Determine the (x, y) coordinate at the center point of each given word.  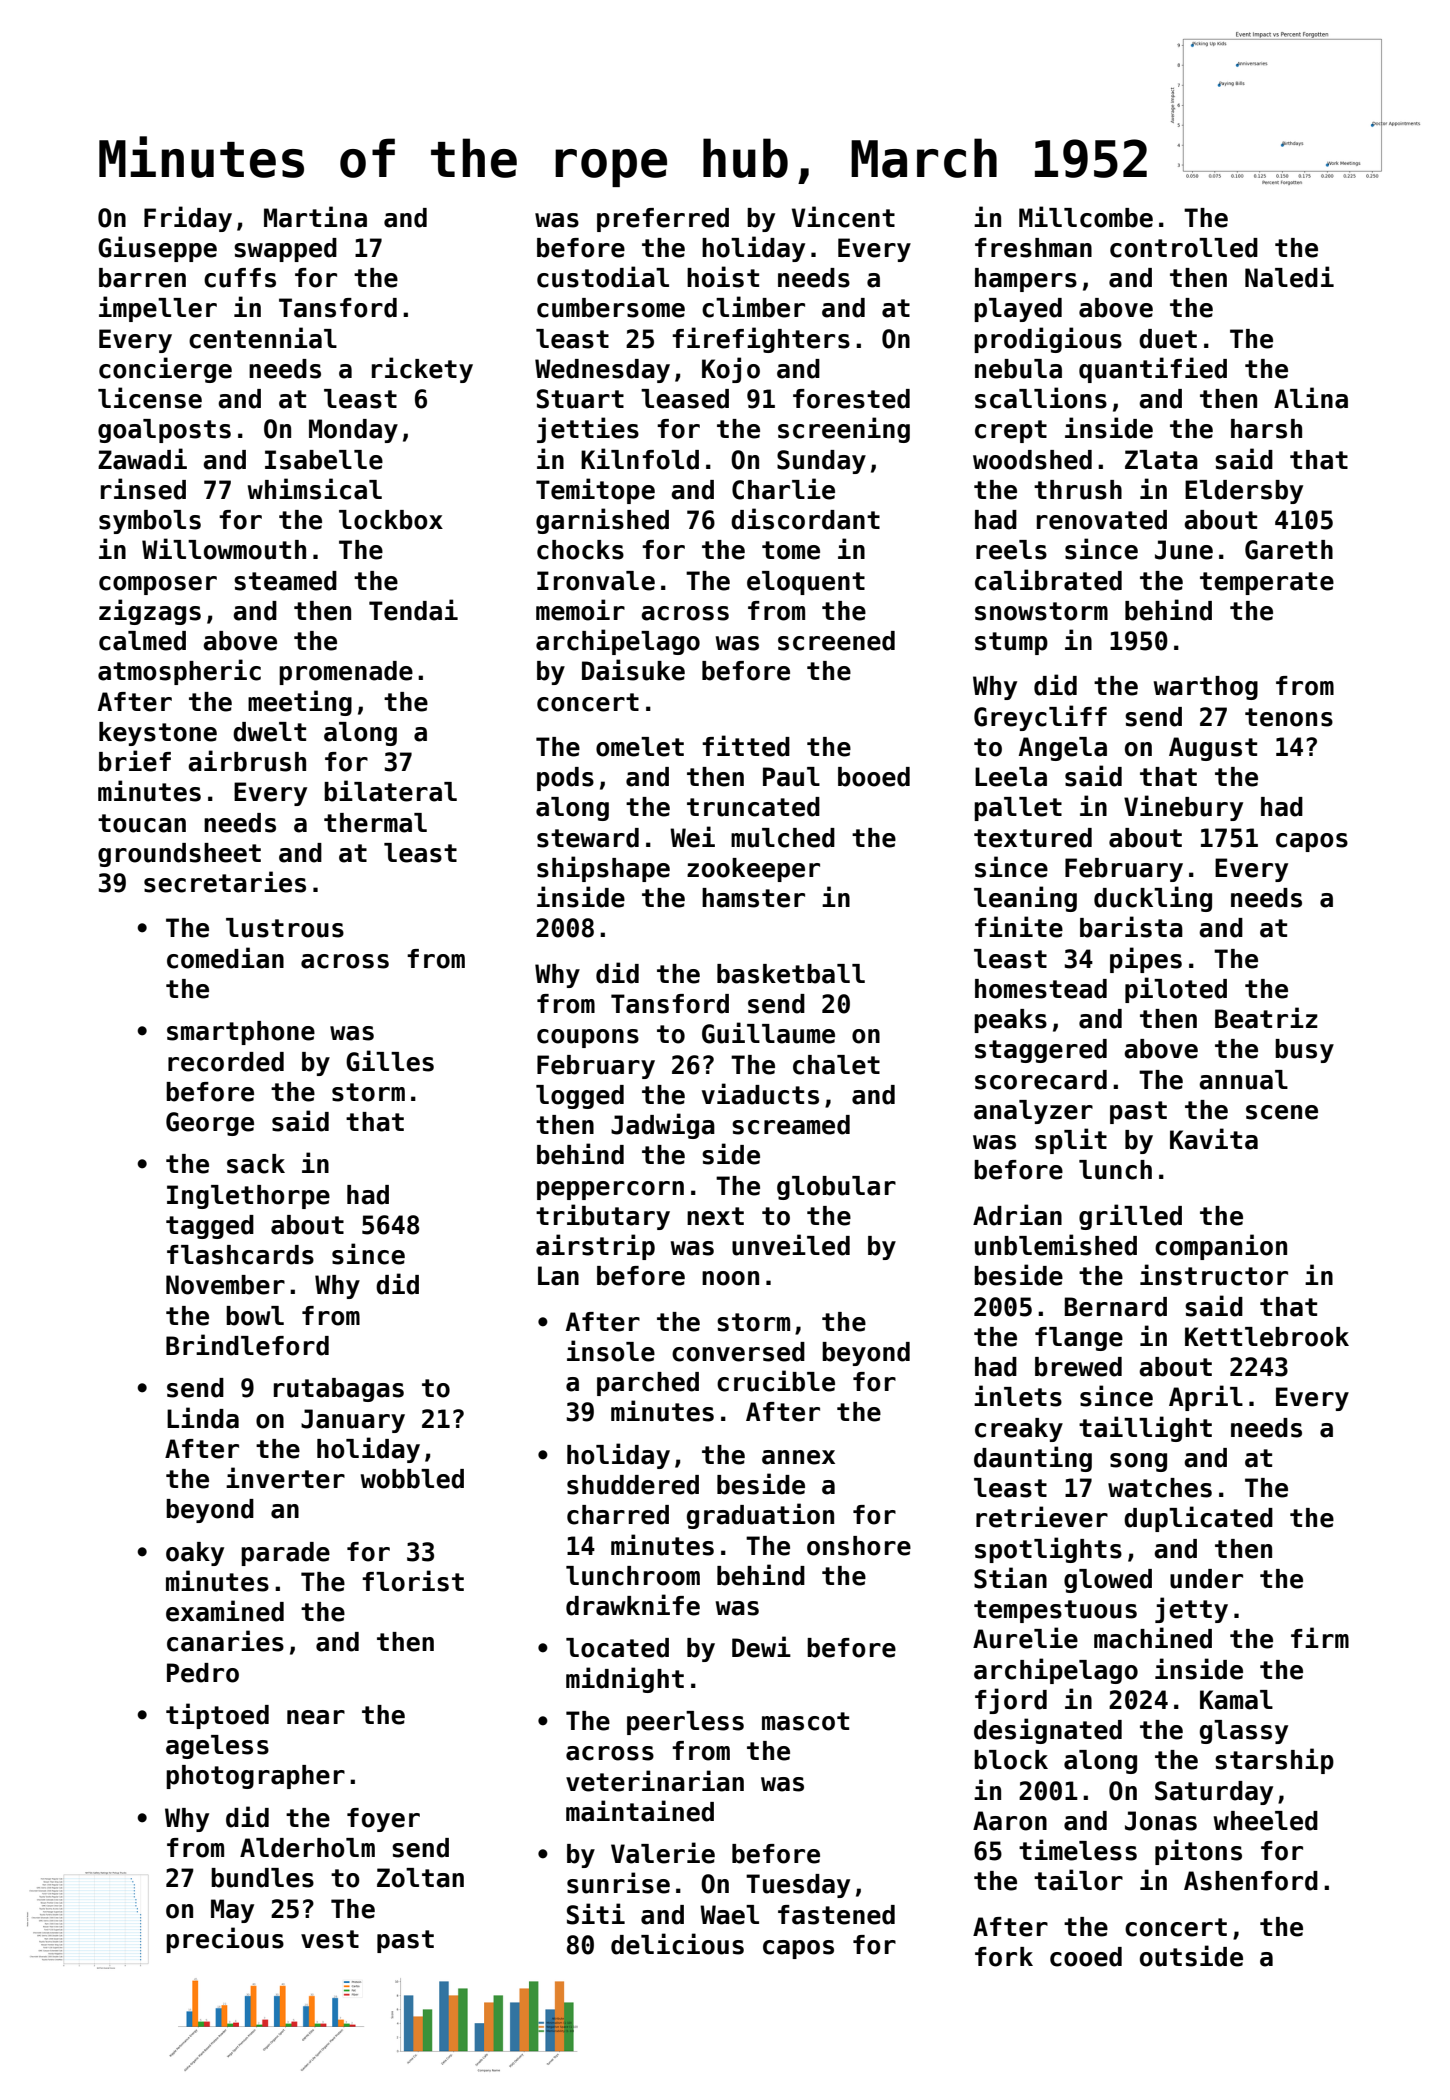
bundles (262, 1878)
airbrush (247, 761)
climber (753, 307)
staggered (1041, 1051)
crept (1011, 431)
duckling (1153, 899)
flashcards (240, 1255)
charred (618, 1515)
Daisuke (633, 670)
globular (836, 1188)
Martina (315, 217)
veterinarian (655, 1781)
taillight (1145, 1429)
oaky (195, 1554)
